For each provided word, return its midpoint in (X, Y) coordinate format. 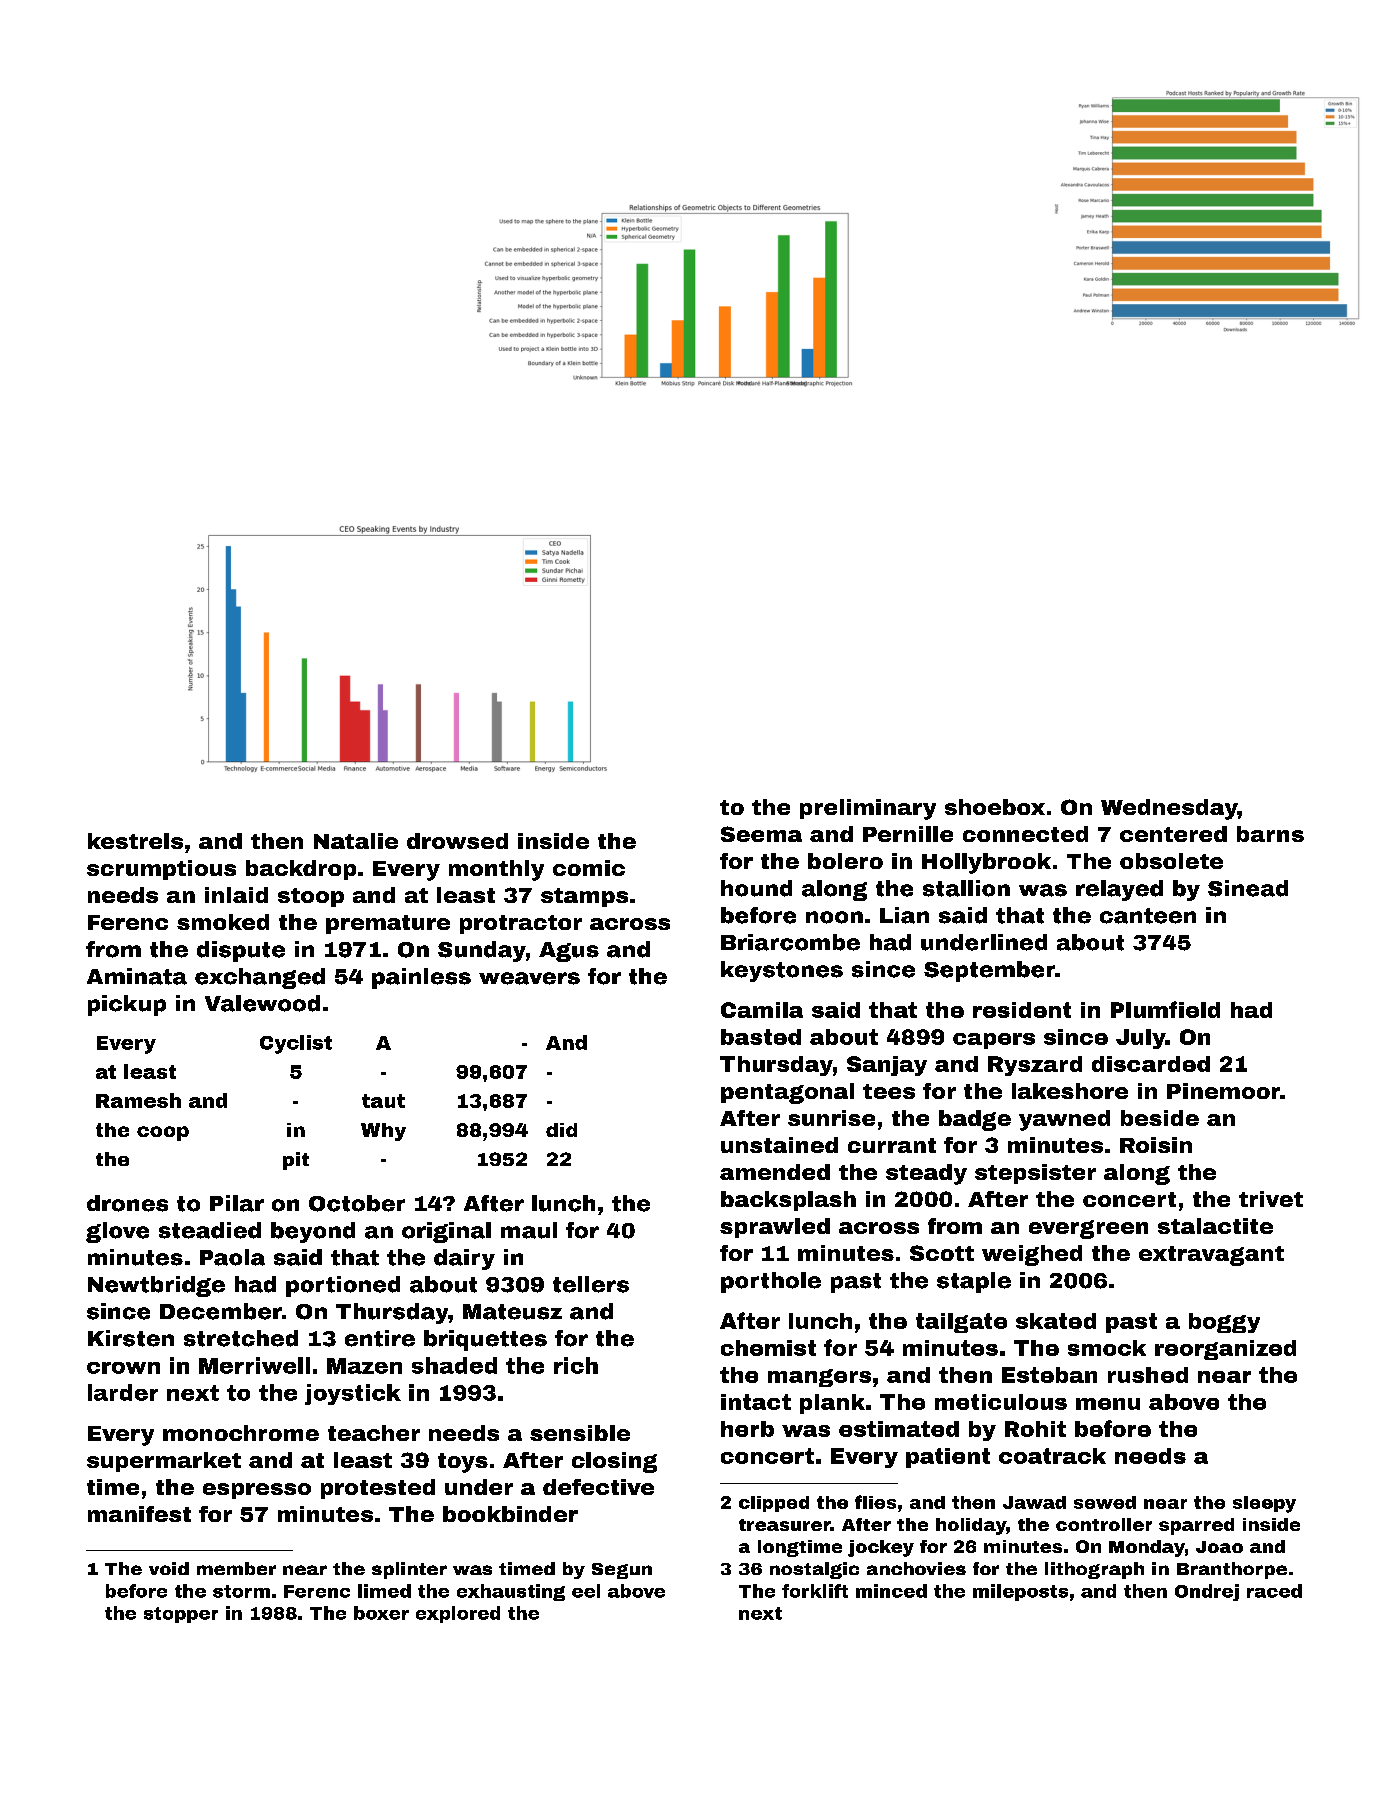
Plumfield (1165, 1009)
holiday (971, 1526)
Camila (762, 1010)
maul (529, 1230)
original (446, 1232)
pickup (127, 1005)
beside (1160, 1118)
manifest (139, 1514)
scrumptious (161, 870)
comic (589, 868)
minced (891, 1591)
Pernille (908, 834)
